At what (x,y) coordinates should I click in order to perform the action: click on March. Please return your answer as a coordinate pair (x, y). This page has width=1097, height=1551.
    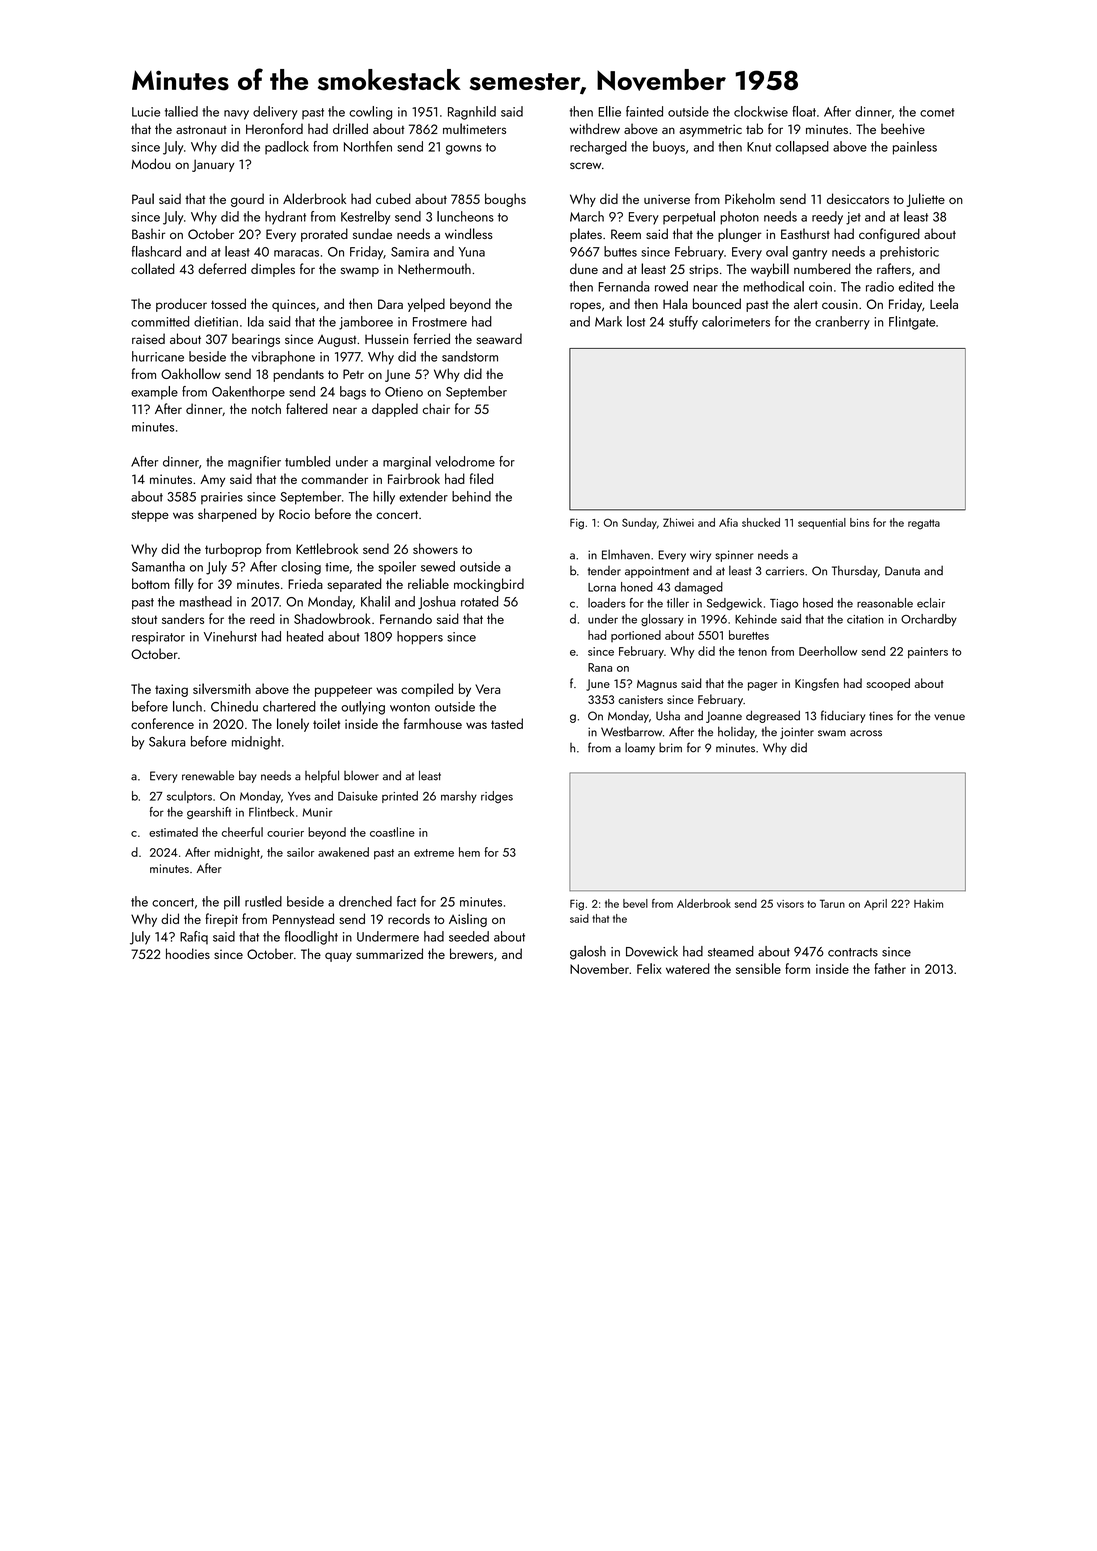
    Looking at the image, I should click on (587, 216).
